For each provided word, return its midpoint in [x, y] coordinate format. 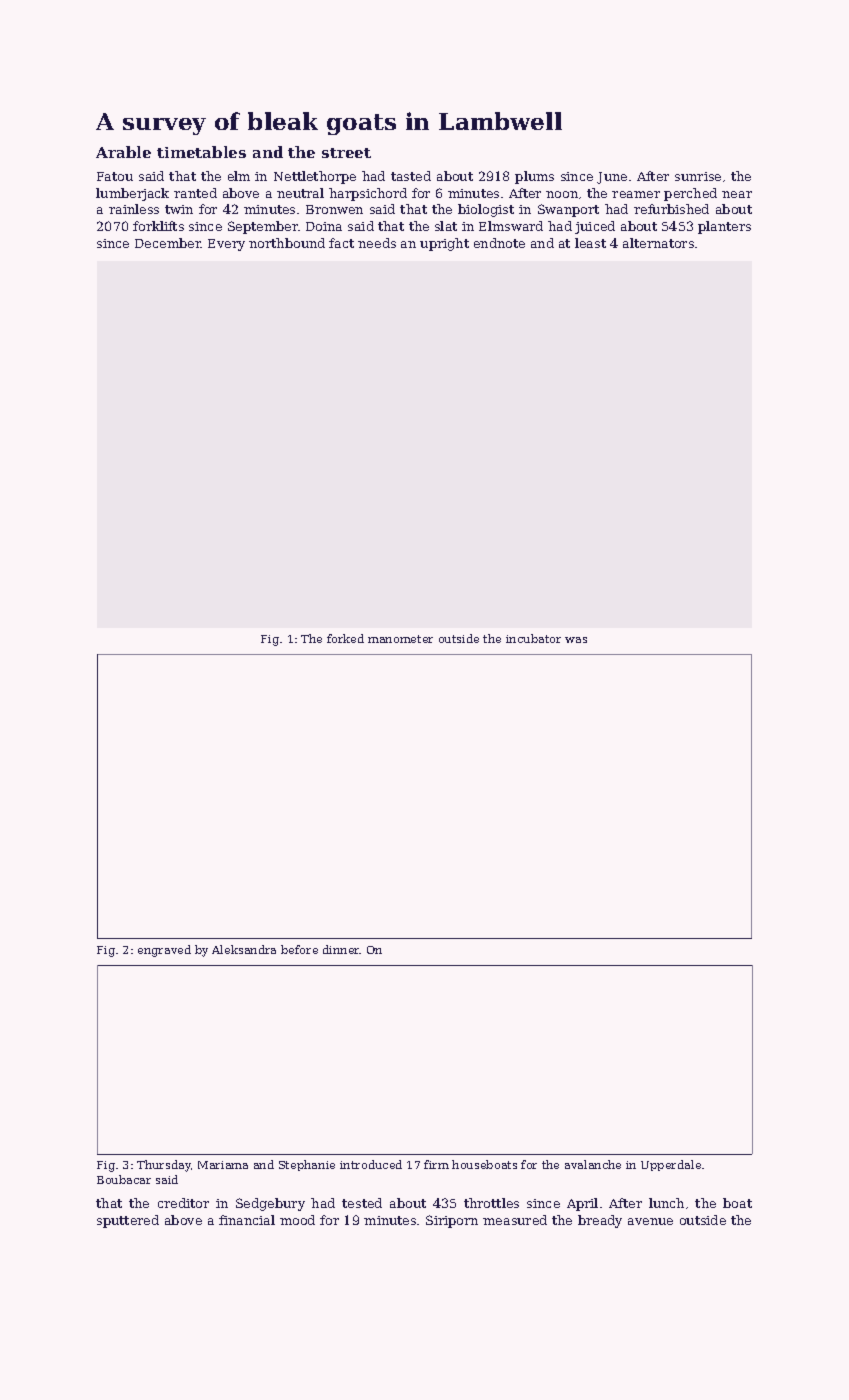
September [263, 227]
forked [345, 638]
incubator [533, 638]
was [576, 640]
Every [226, 245]
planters [724, 227]
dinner [341, 949]
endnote [499, 243]
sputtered [128, 1221]
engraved [164, 951]
